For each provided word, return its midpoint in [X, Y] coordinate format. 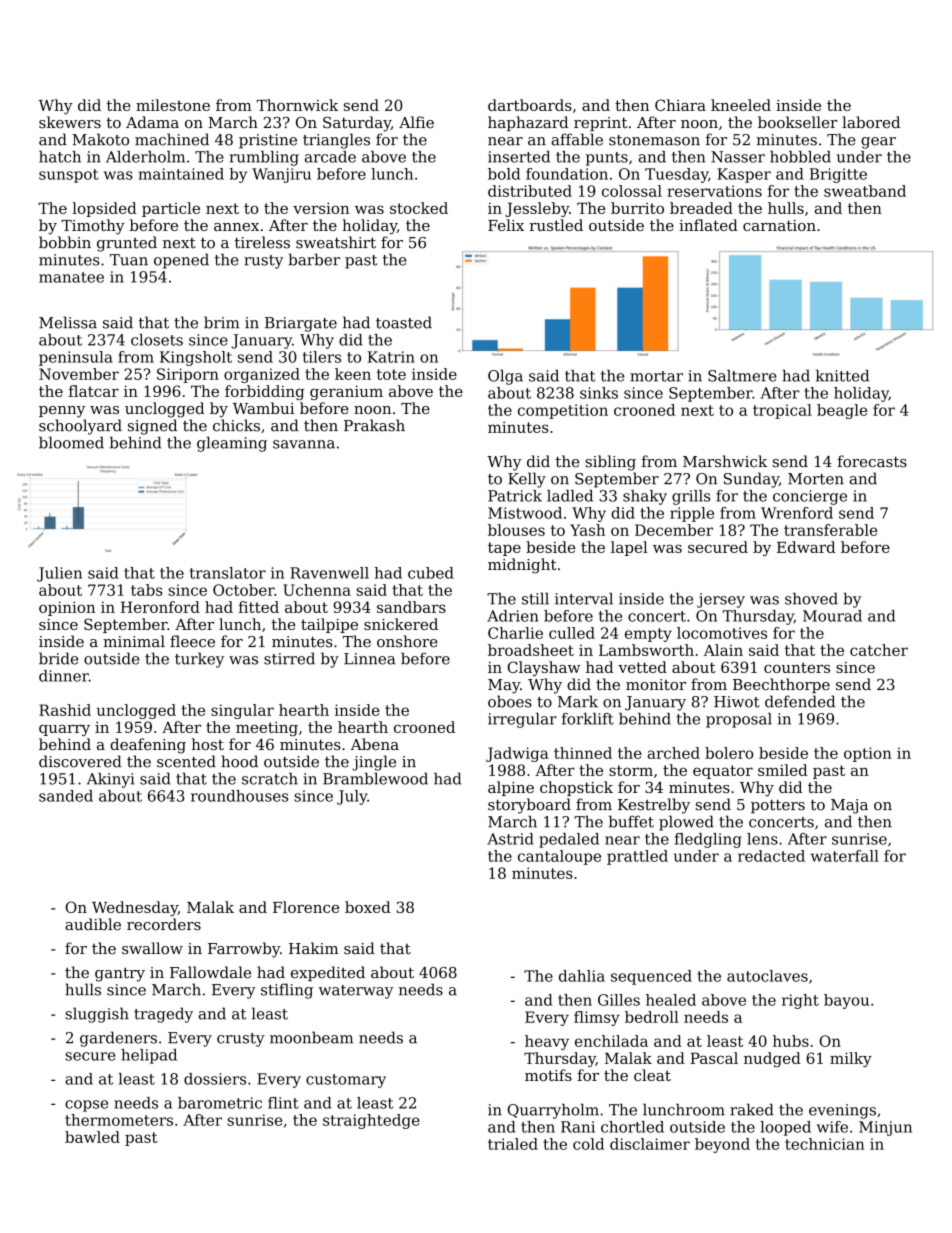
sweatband [865, 191]
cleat [652, 1075]
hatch [60, 157]
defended [800, 701]
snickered [401, 624]
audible [93, 924]
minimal [134, 641]
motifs [548, 1075]
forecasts [872, 461]
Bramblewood [375, 779]
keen [353, 374]
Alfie [416, 122]
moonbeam [311, 1037]
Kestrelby [654, 806]
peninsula [76, 358]
